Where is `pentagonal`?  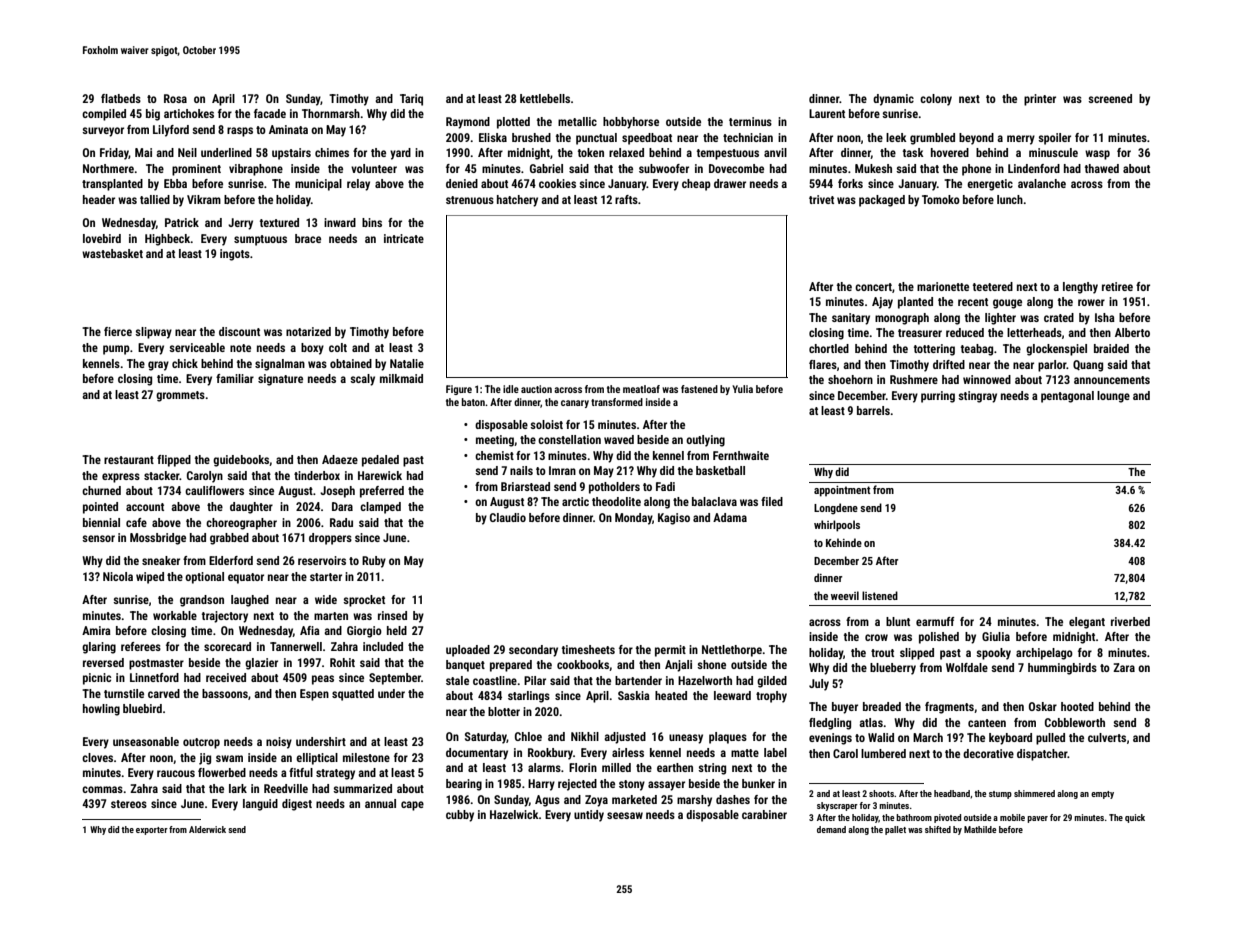
pentagonal is located at coordinates (1067, 397).
